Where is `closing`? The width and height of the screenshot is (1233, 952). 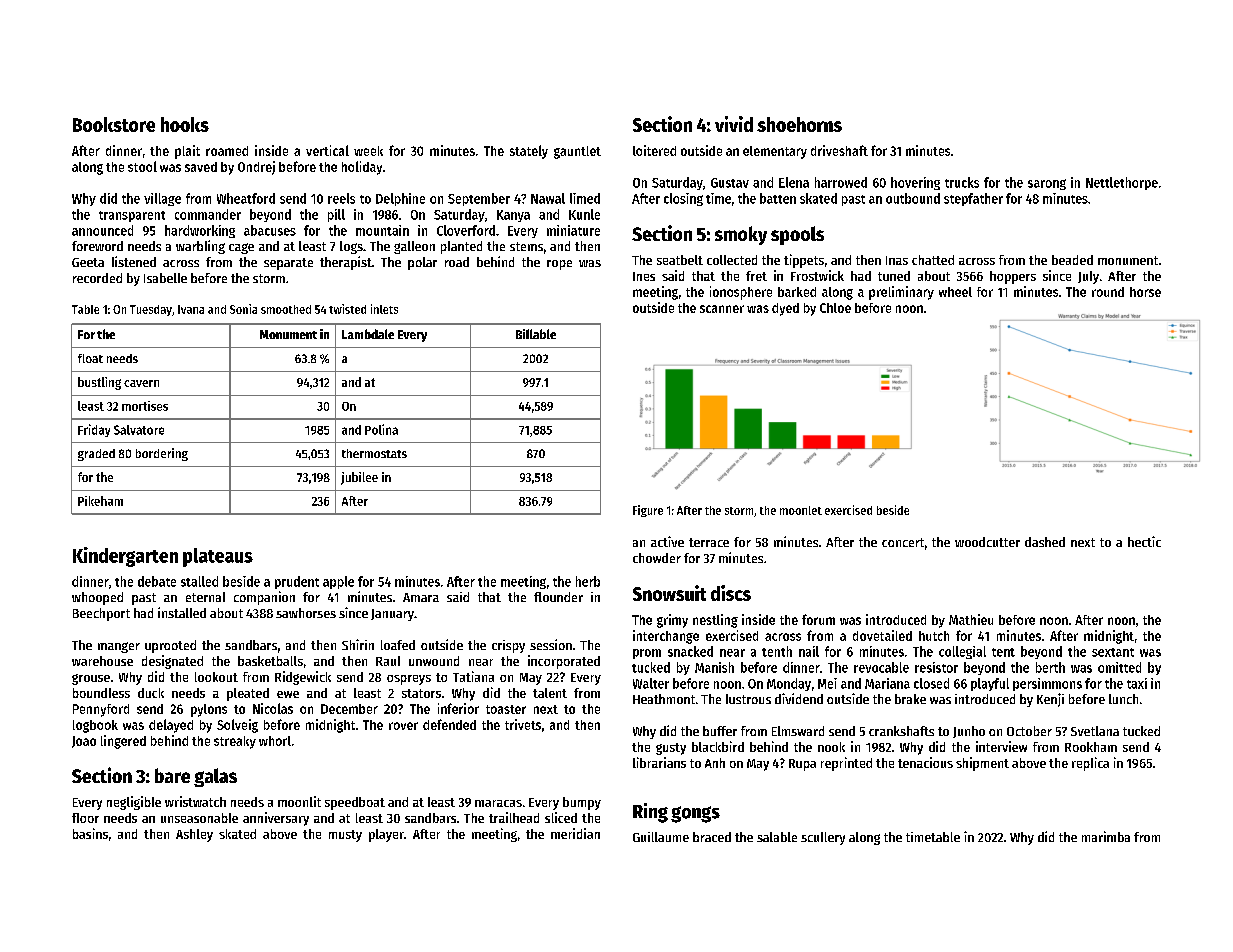
closing is located at coordinates (683, 199).
